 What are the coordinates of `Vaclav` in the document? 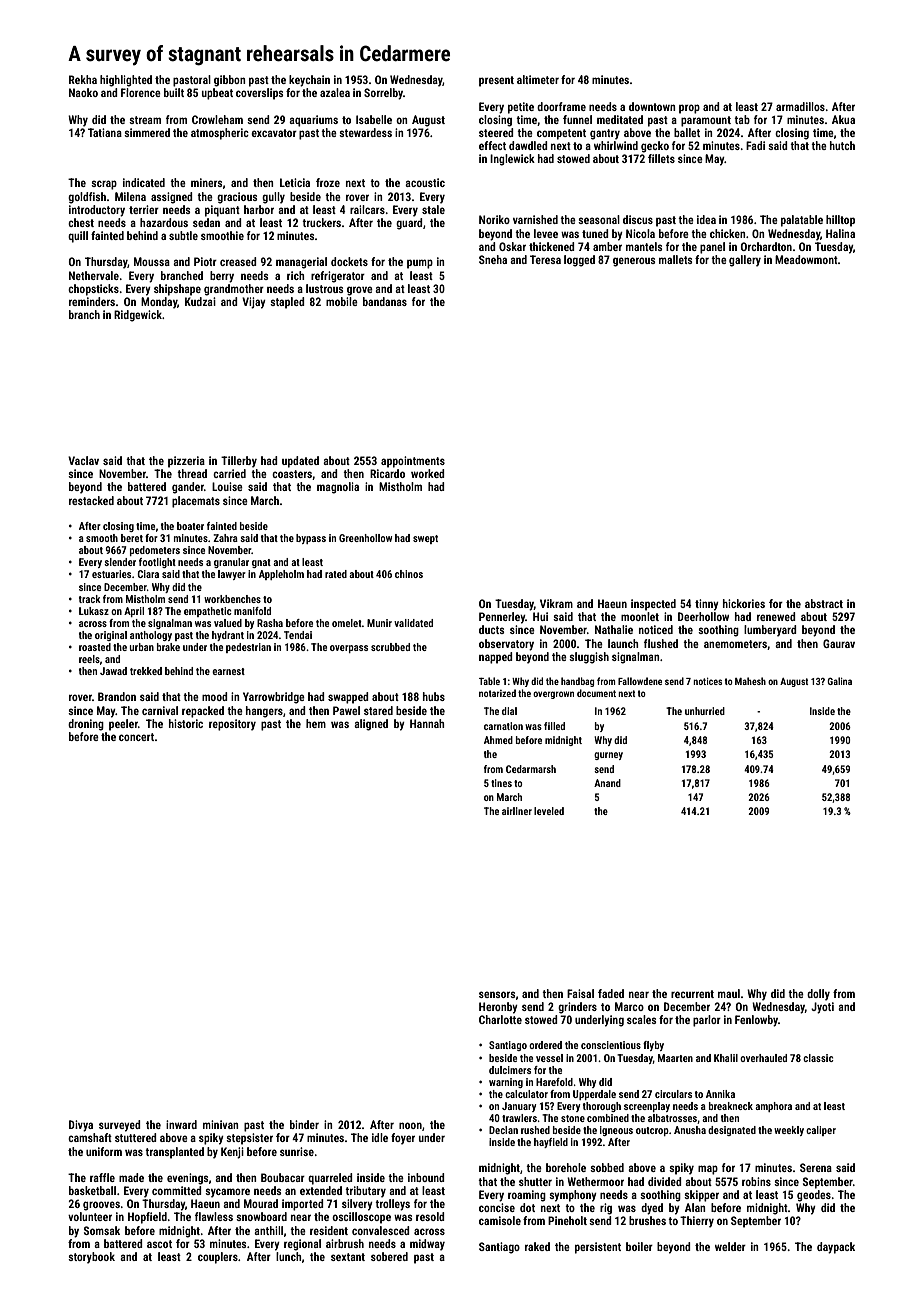 It's located at (83, 460).
